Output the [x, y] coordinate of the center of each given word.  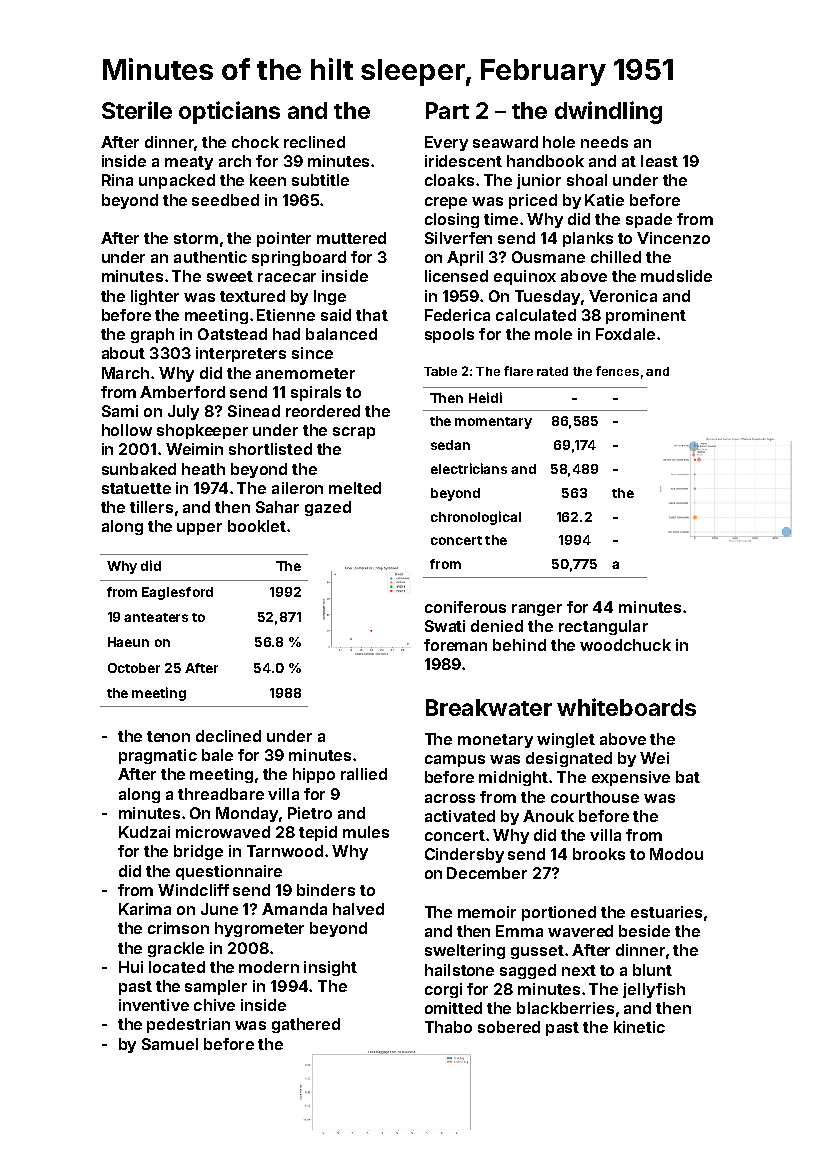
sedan [450, 445]
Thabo [448, 1027]
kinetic [639, 1027]
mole [553, 334]
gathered [306, 1025]
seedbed [225, 200]
